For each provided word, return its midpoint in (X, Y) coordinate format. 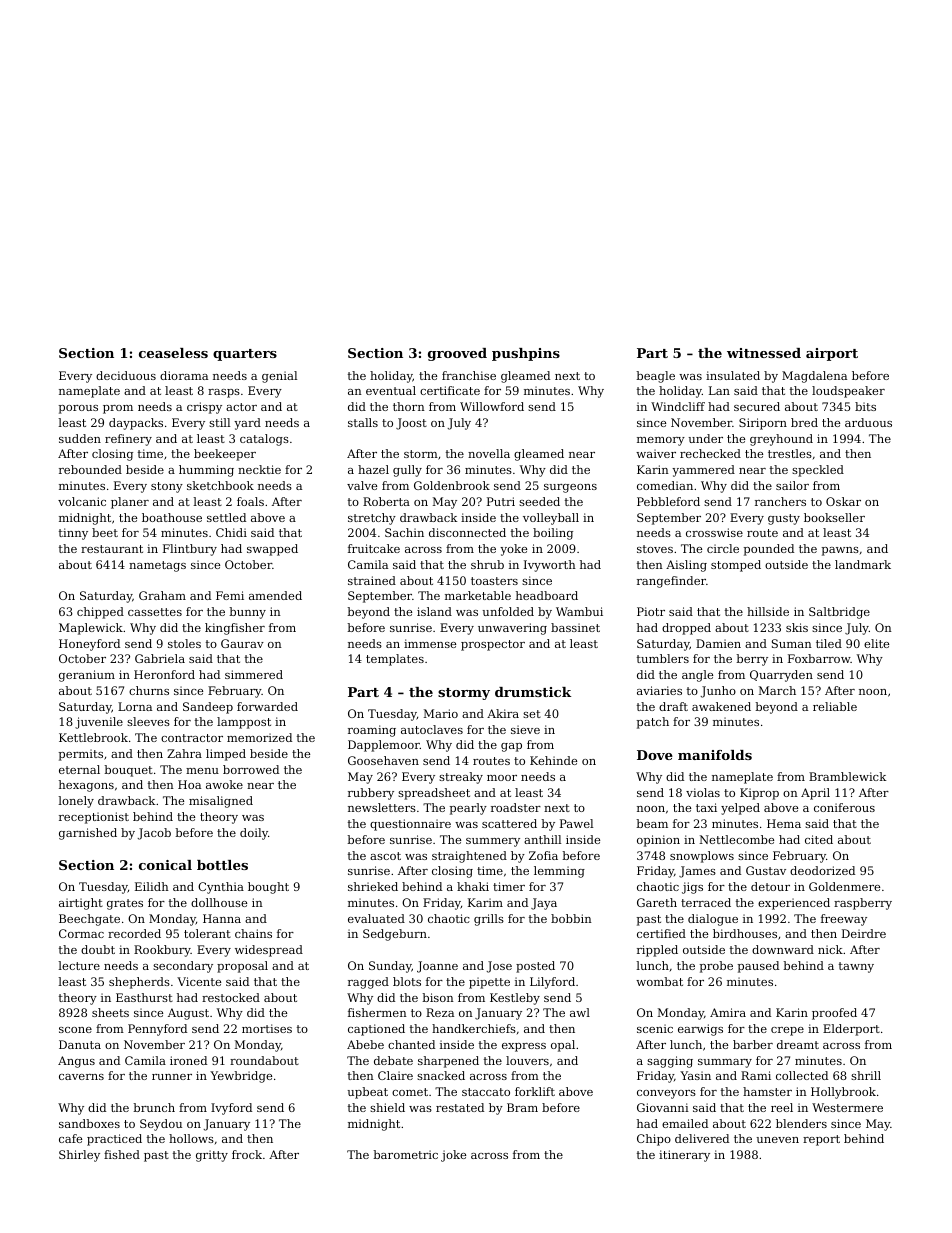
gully (407, 471)
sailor (792, 485)
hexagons (86, 786)
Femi (230, 595)
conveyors (666, 1094)
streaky (461, 778)
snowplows (702, 857)
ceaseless (173, 353)
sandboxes (89, 1123)
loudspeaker (848, 392)
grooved (457, 354)
